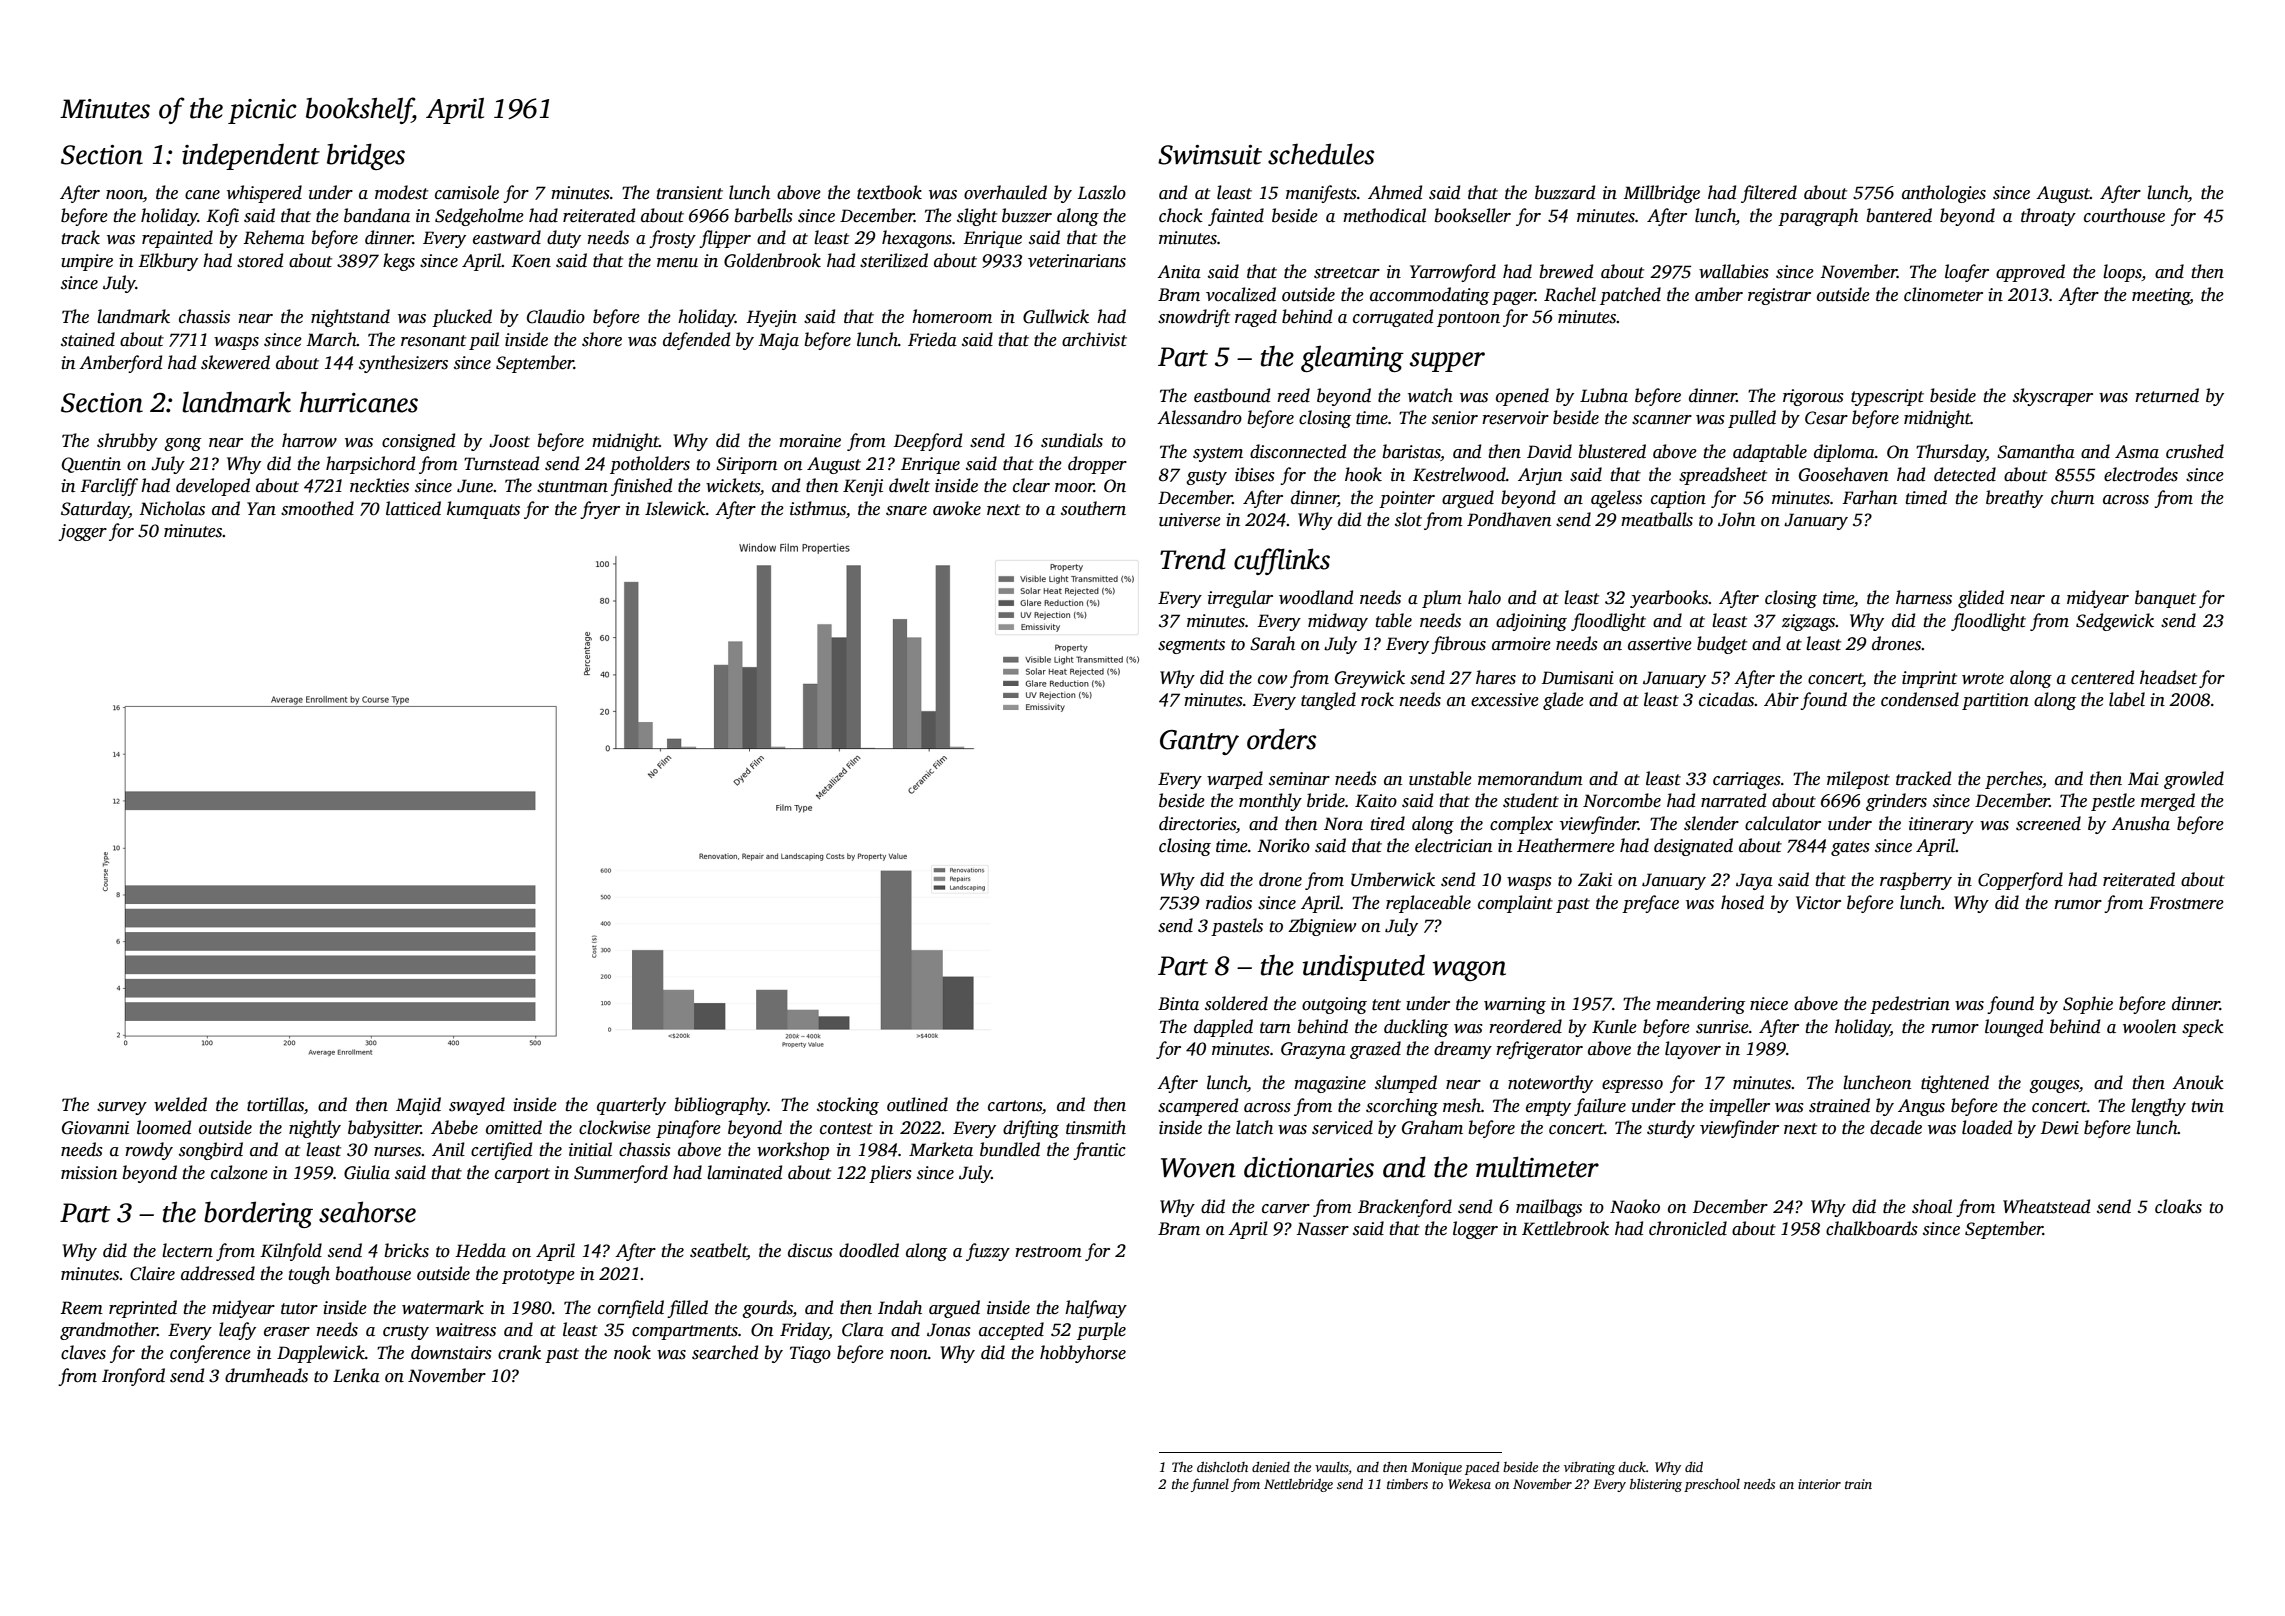 The image size is (2285, 1616). What do you see at coordinates (1210, 1485) in the screenshot?
I see `funnel` at bounding box center [1210, 1485].
